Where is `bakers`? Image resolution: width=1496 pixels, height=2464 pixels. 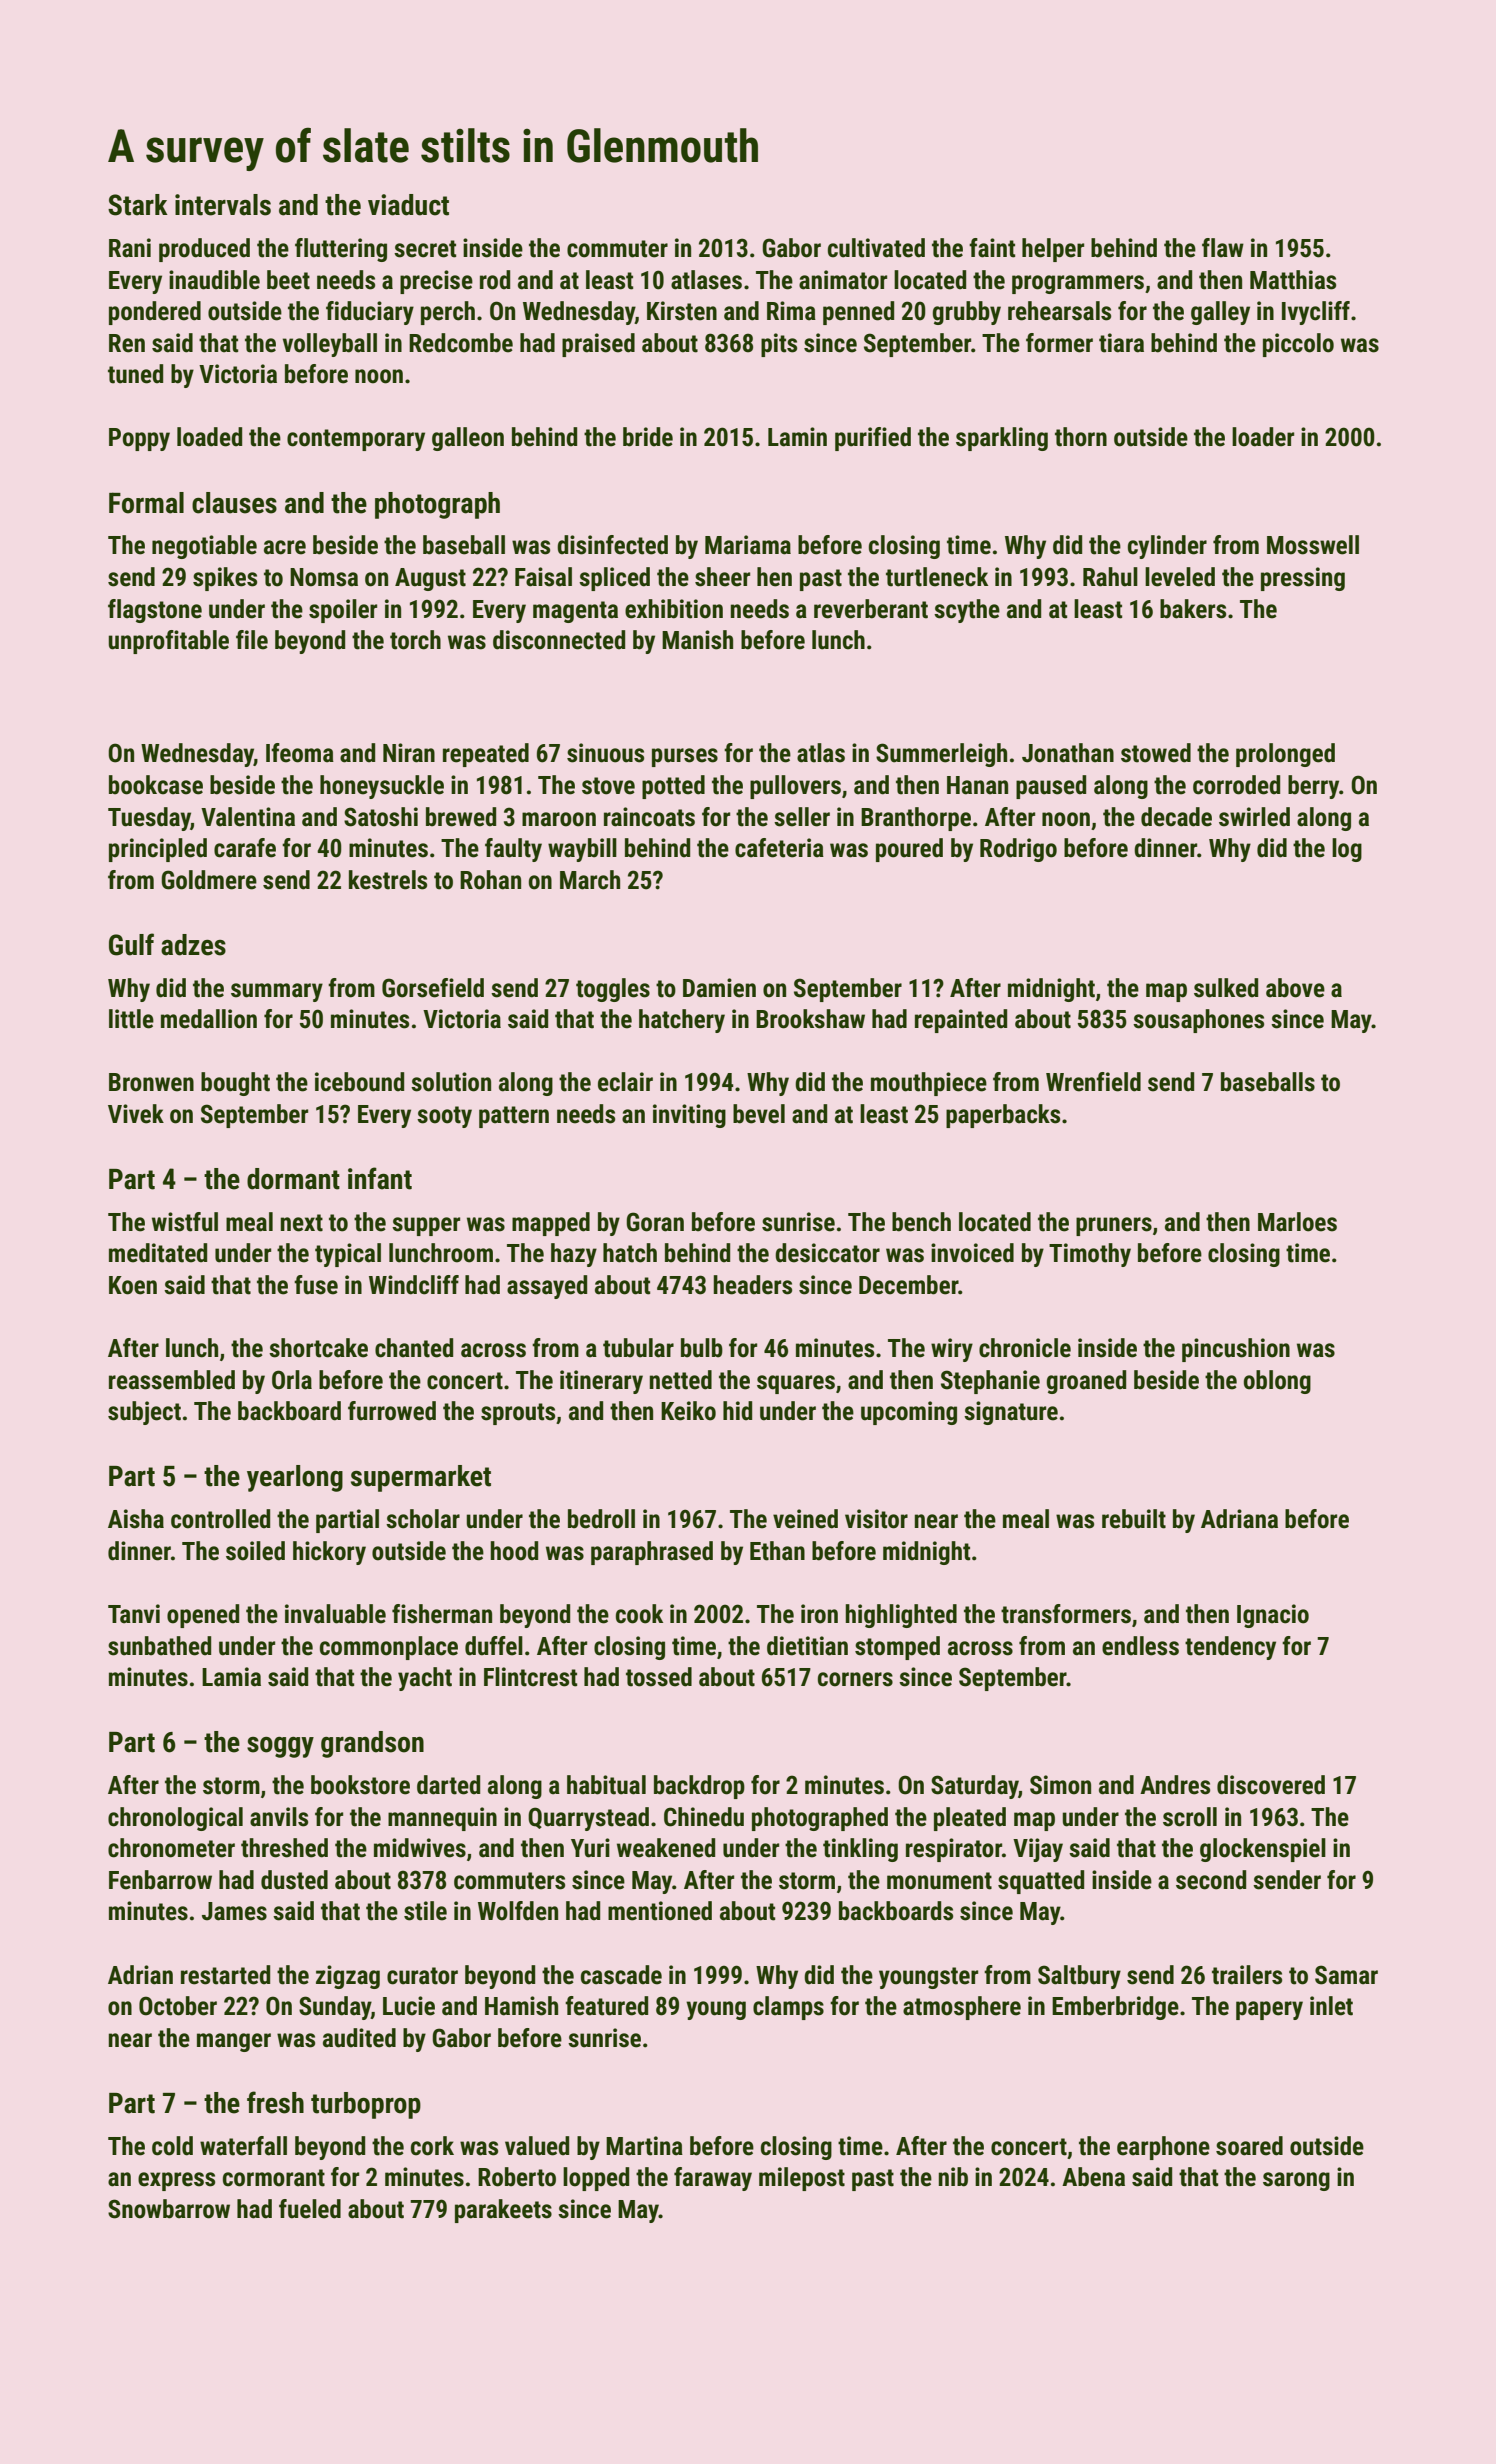 bakers is located at coordinates (1193, 609).
